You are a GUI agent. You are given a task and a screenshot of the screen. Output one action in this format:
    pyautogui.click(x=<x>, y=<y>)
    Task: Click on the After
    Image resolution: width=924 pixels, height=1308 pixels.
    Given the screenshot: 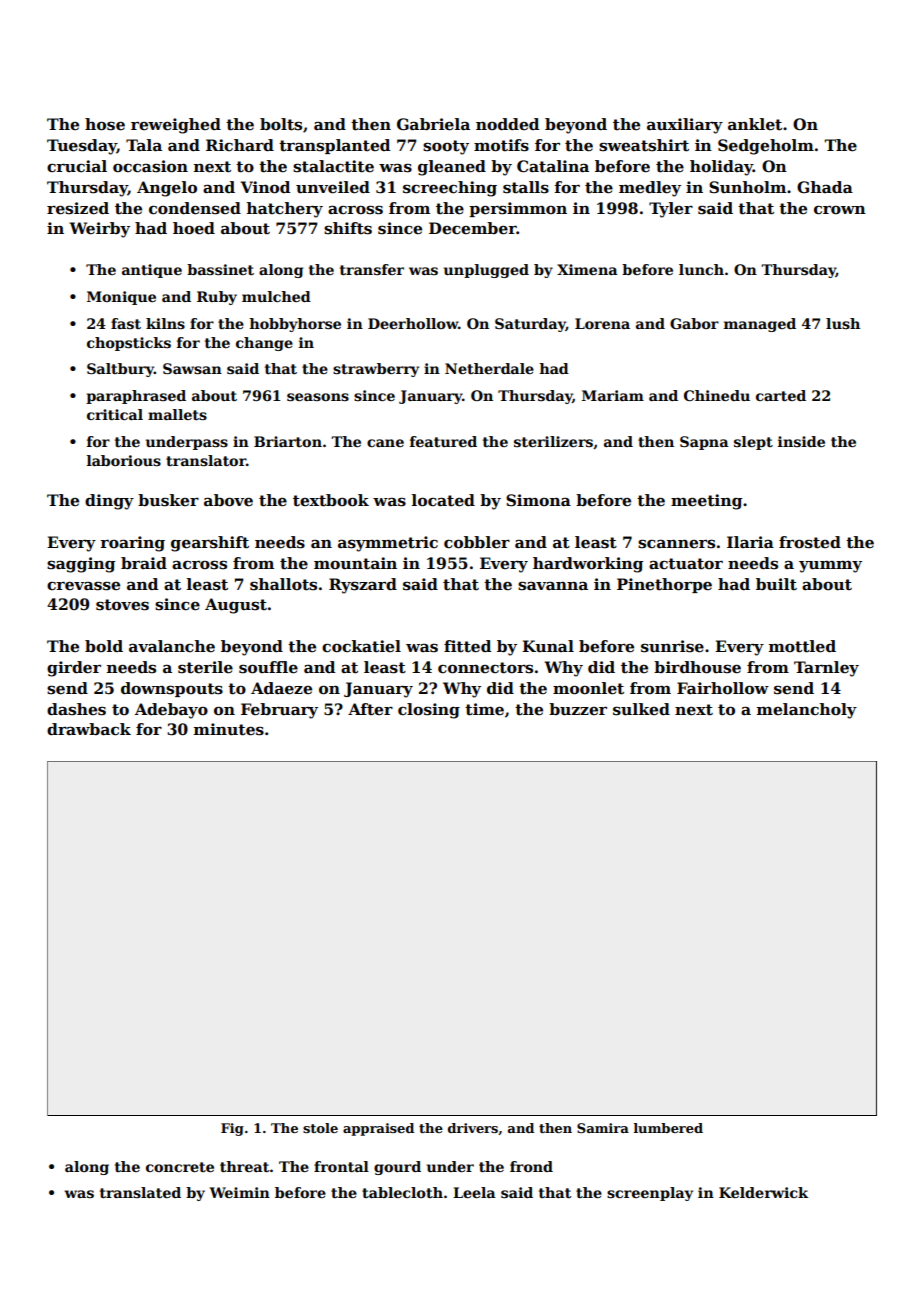 What is the action you would take?
    pyautogui.click(x=370, y=709)
